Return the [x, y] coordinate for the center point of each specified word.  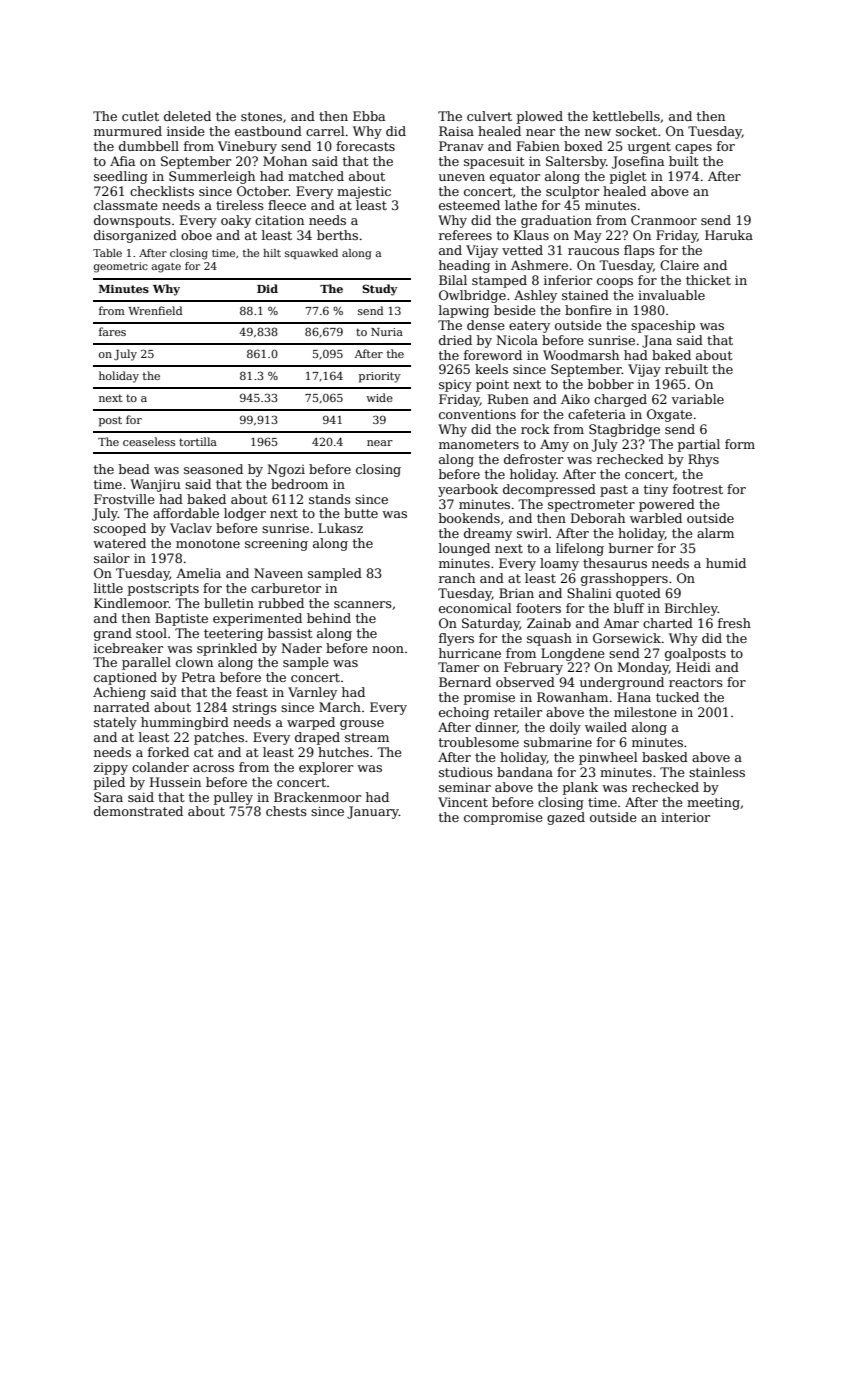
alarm [715, 533]
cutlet [140, 116]
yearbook [468, 490]
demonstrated [138, 811]
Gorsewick [627, 638]
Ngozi [286, 470]
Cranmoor [664, 220]
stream [367, 737]
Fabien [538, 146]
